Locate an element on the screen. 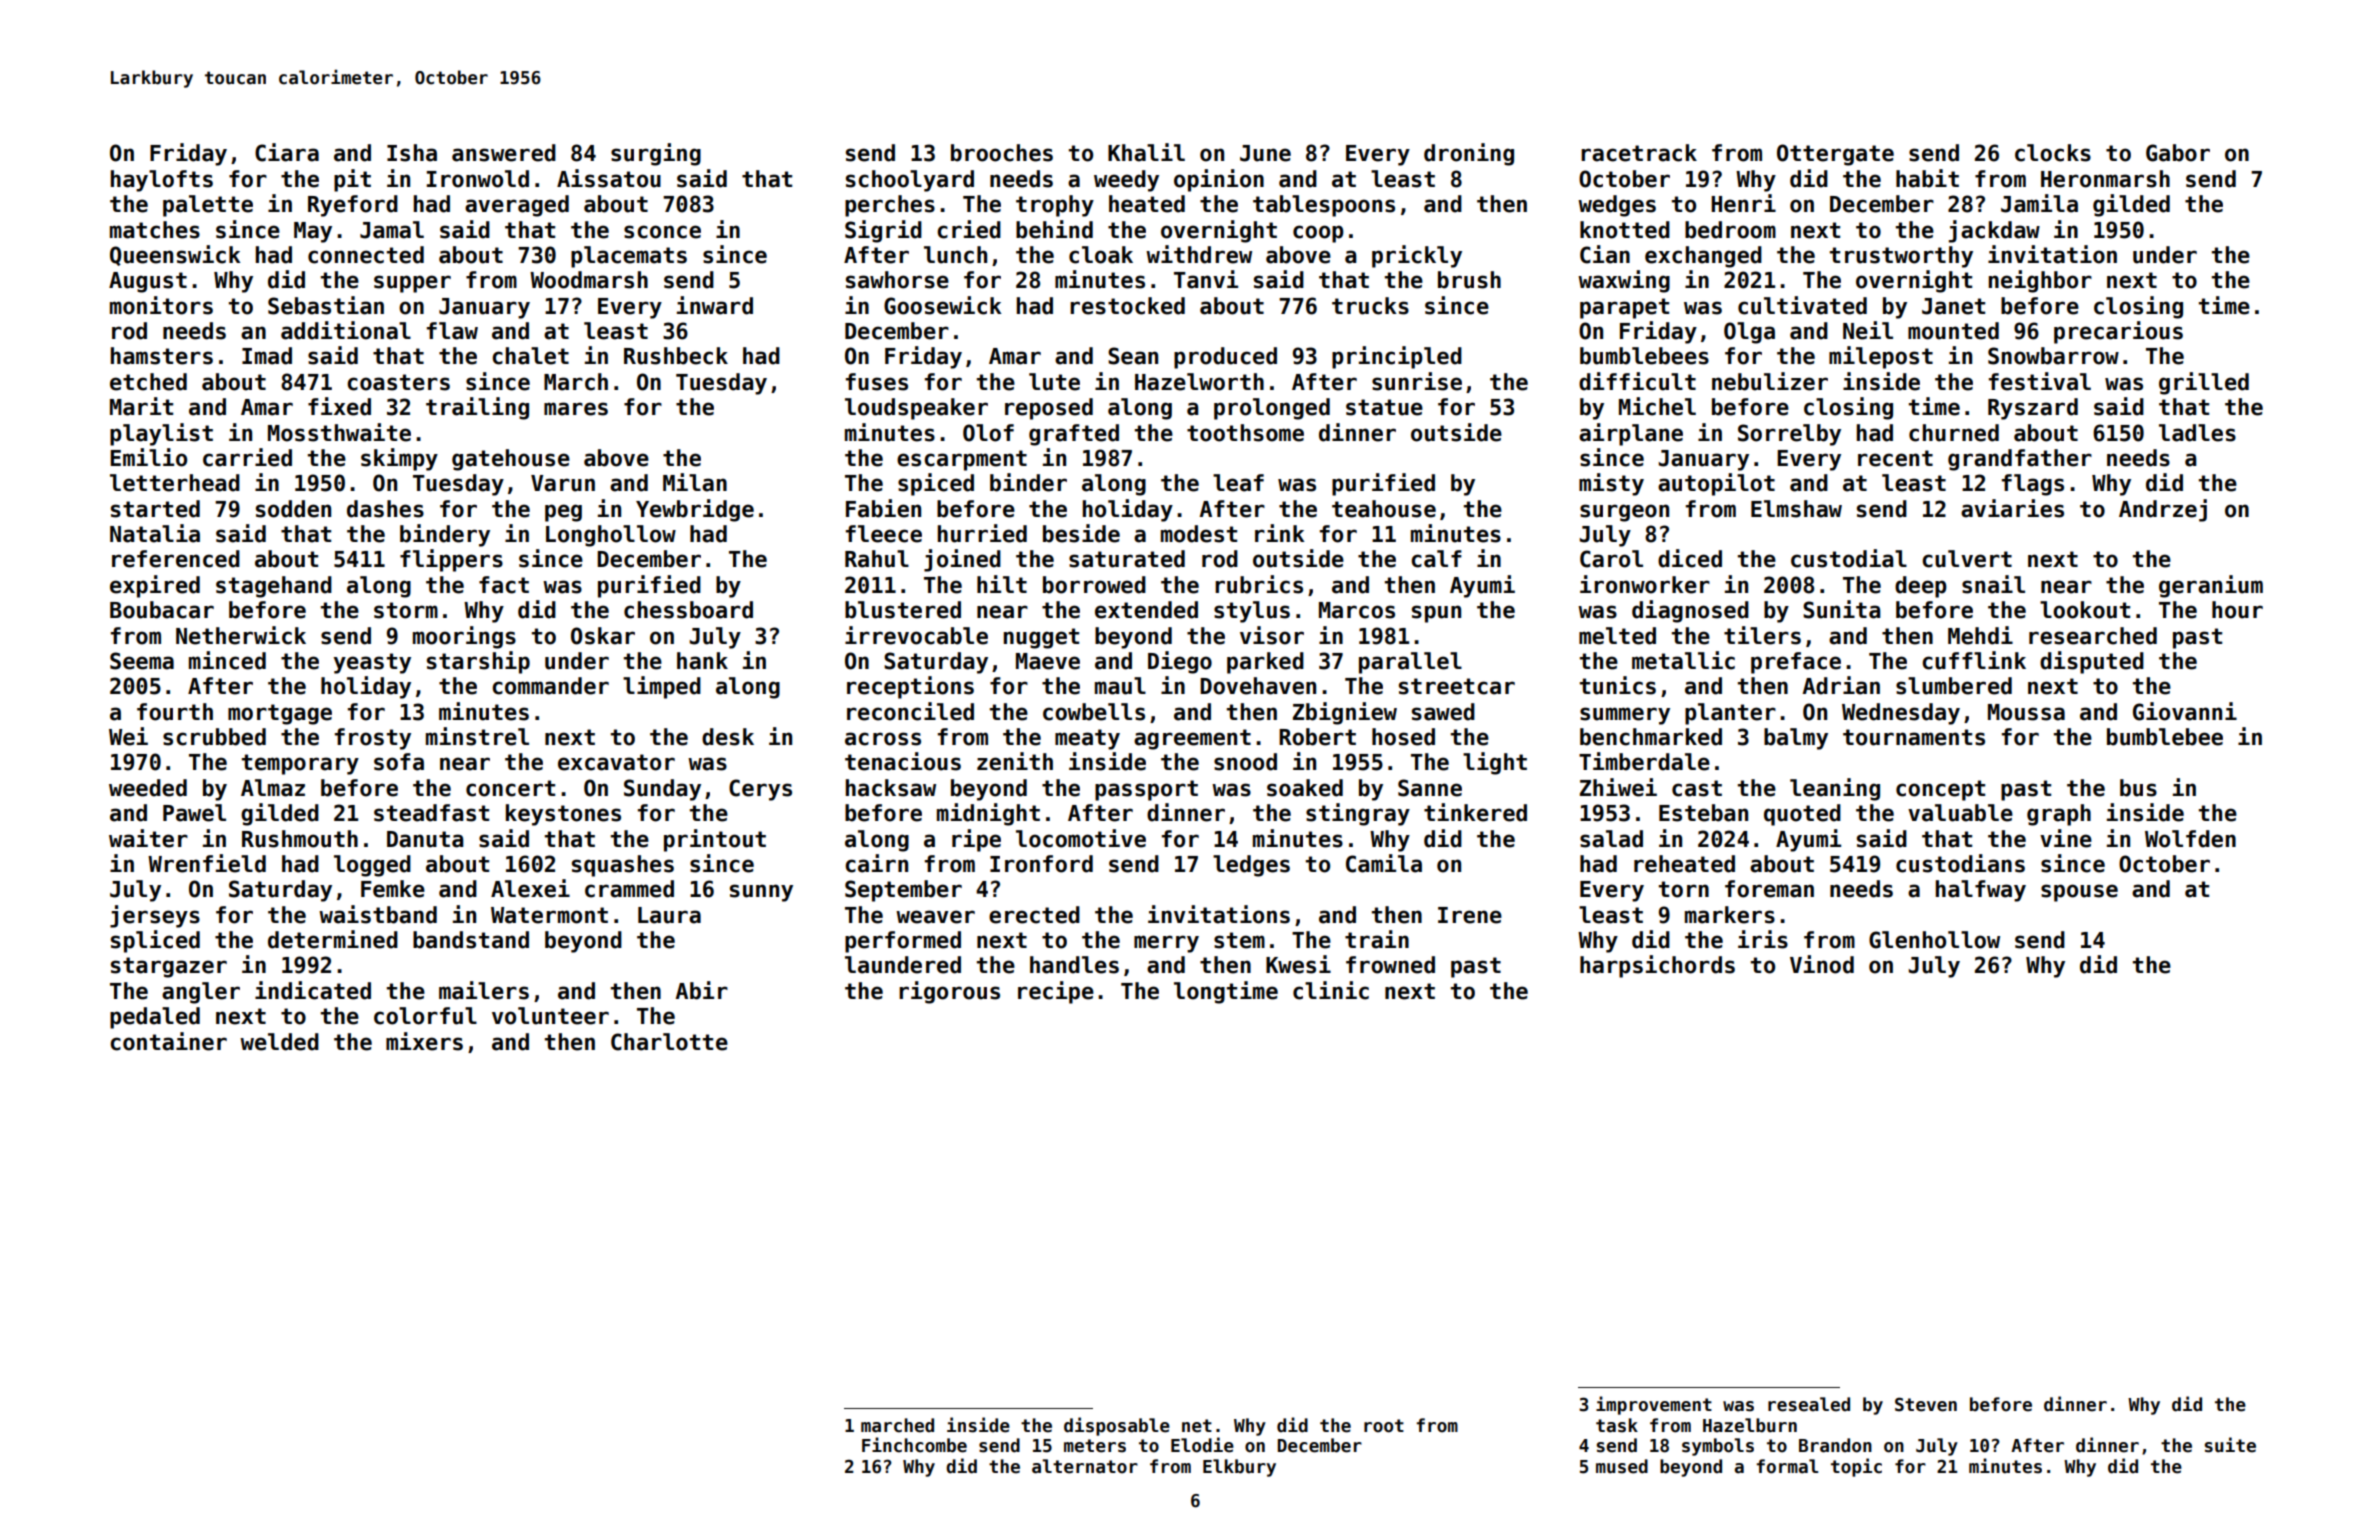 Image resolution: width=2380 pixels, height=1540 pixels. Ottergate is located at coordinates (1835, 155).
